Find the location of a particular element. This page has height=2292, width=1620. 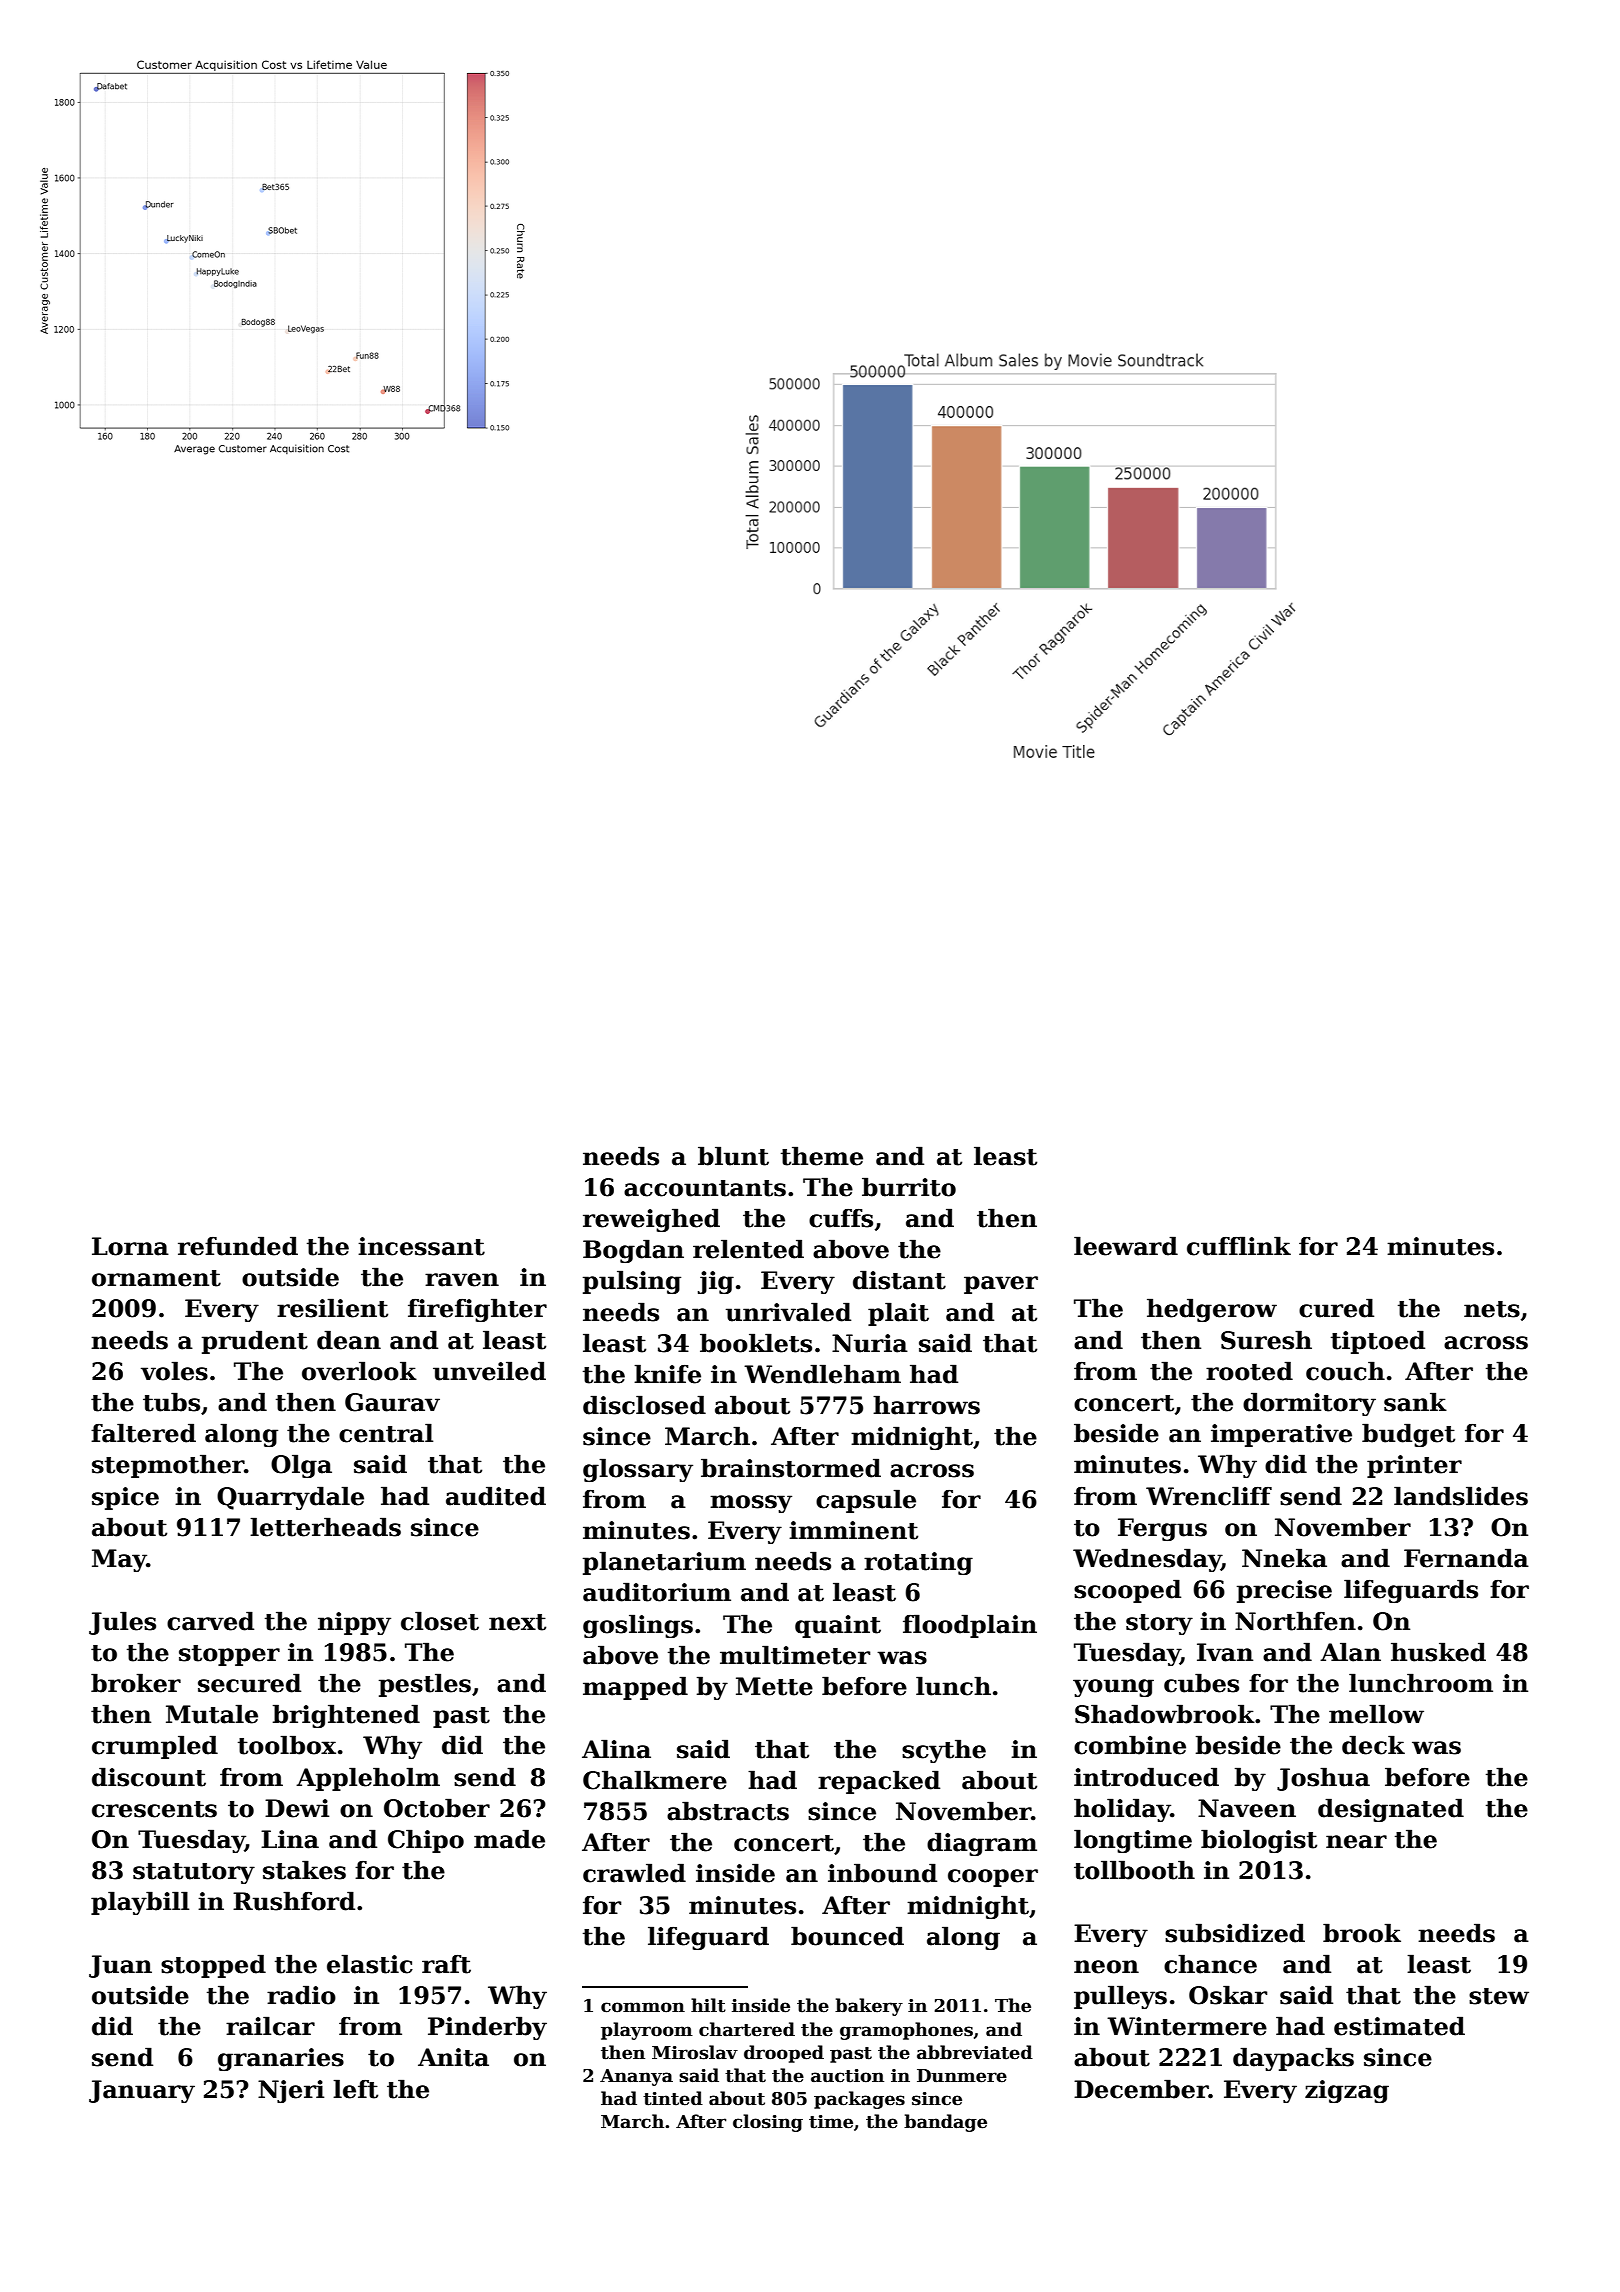

brightened is located at coordinates (346, 1716).
